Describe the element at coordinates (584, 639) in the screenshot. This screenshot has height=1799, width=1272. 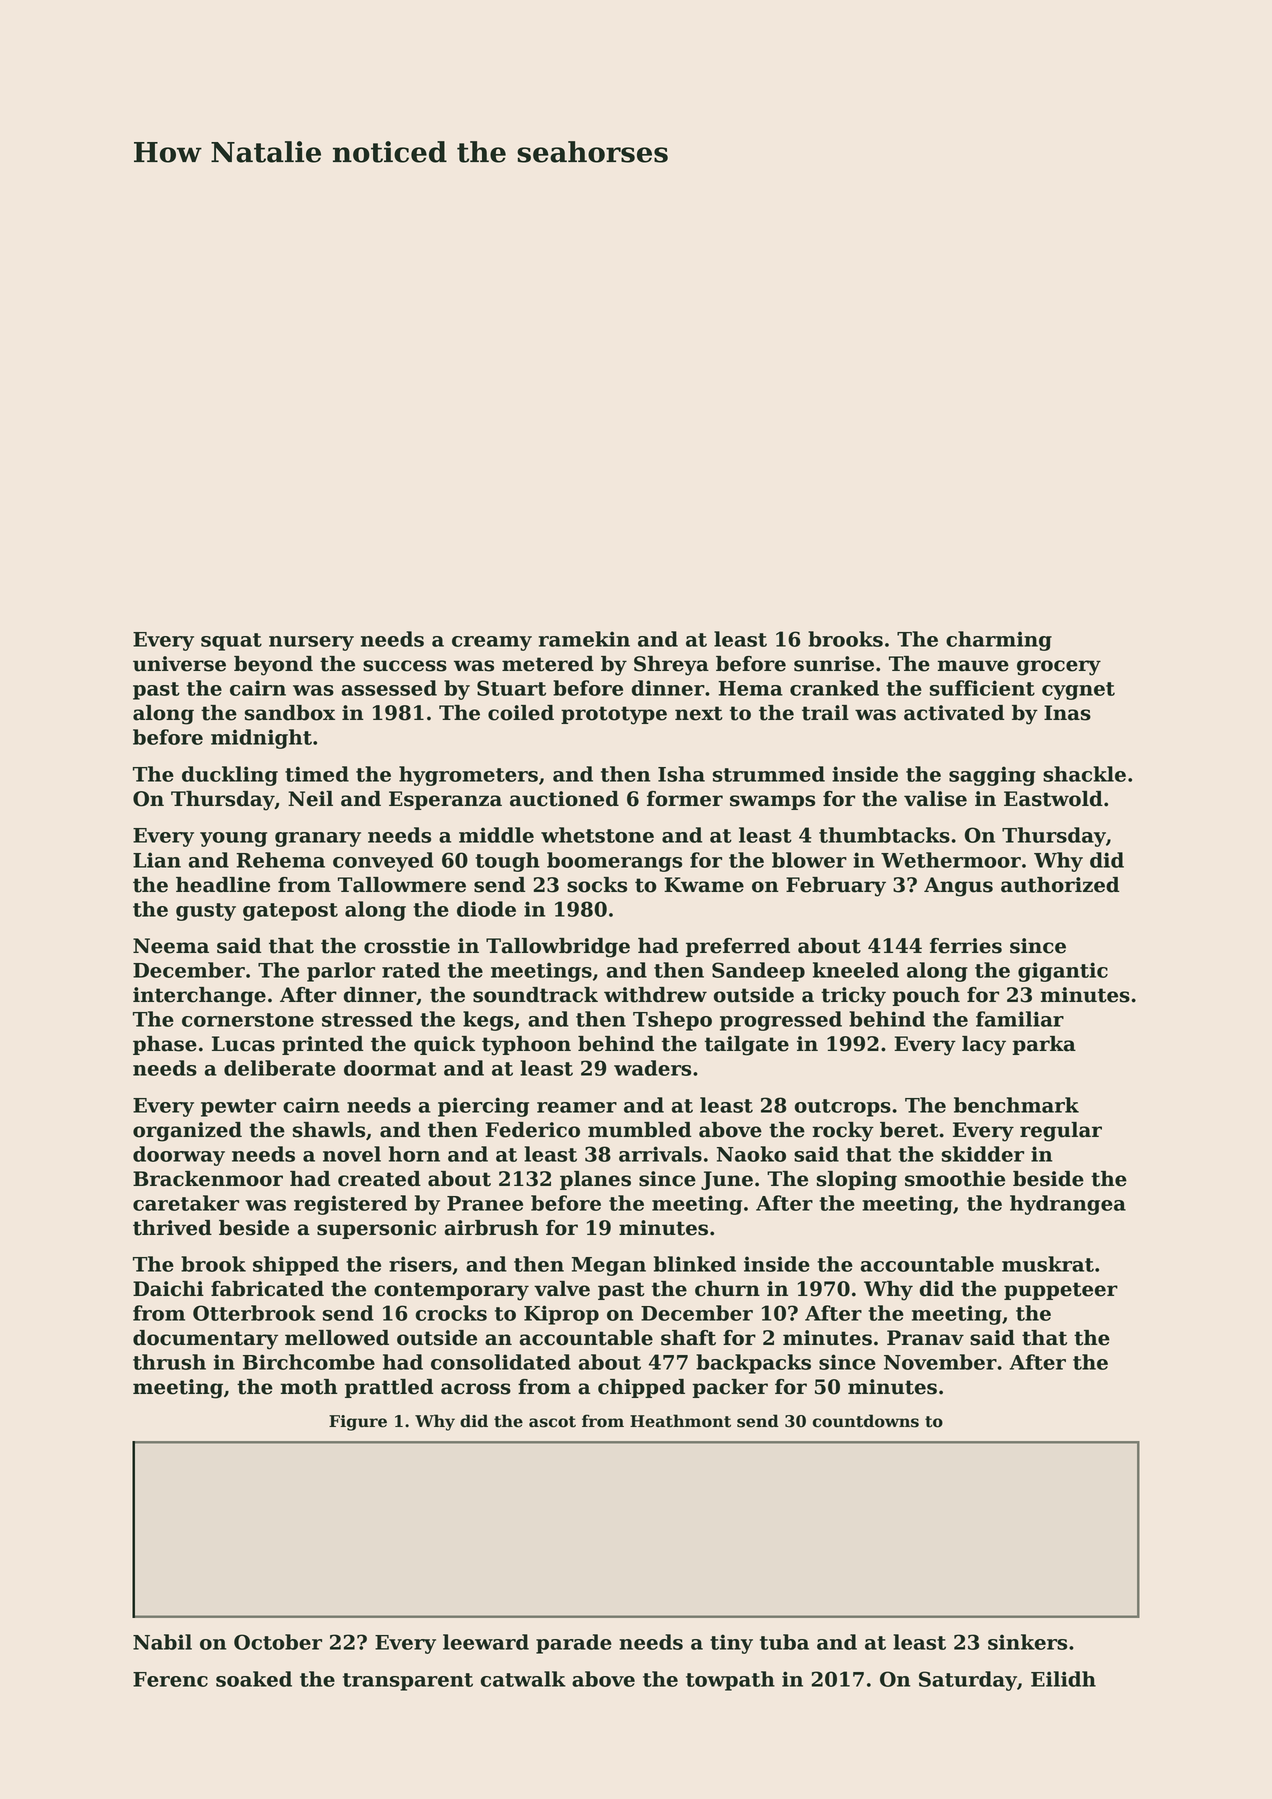
I see `ramekin` at that location.
